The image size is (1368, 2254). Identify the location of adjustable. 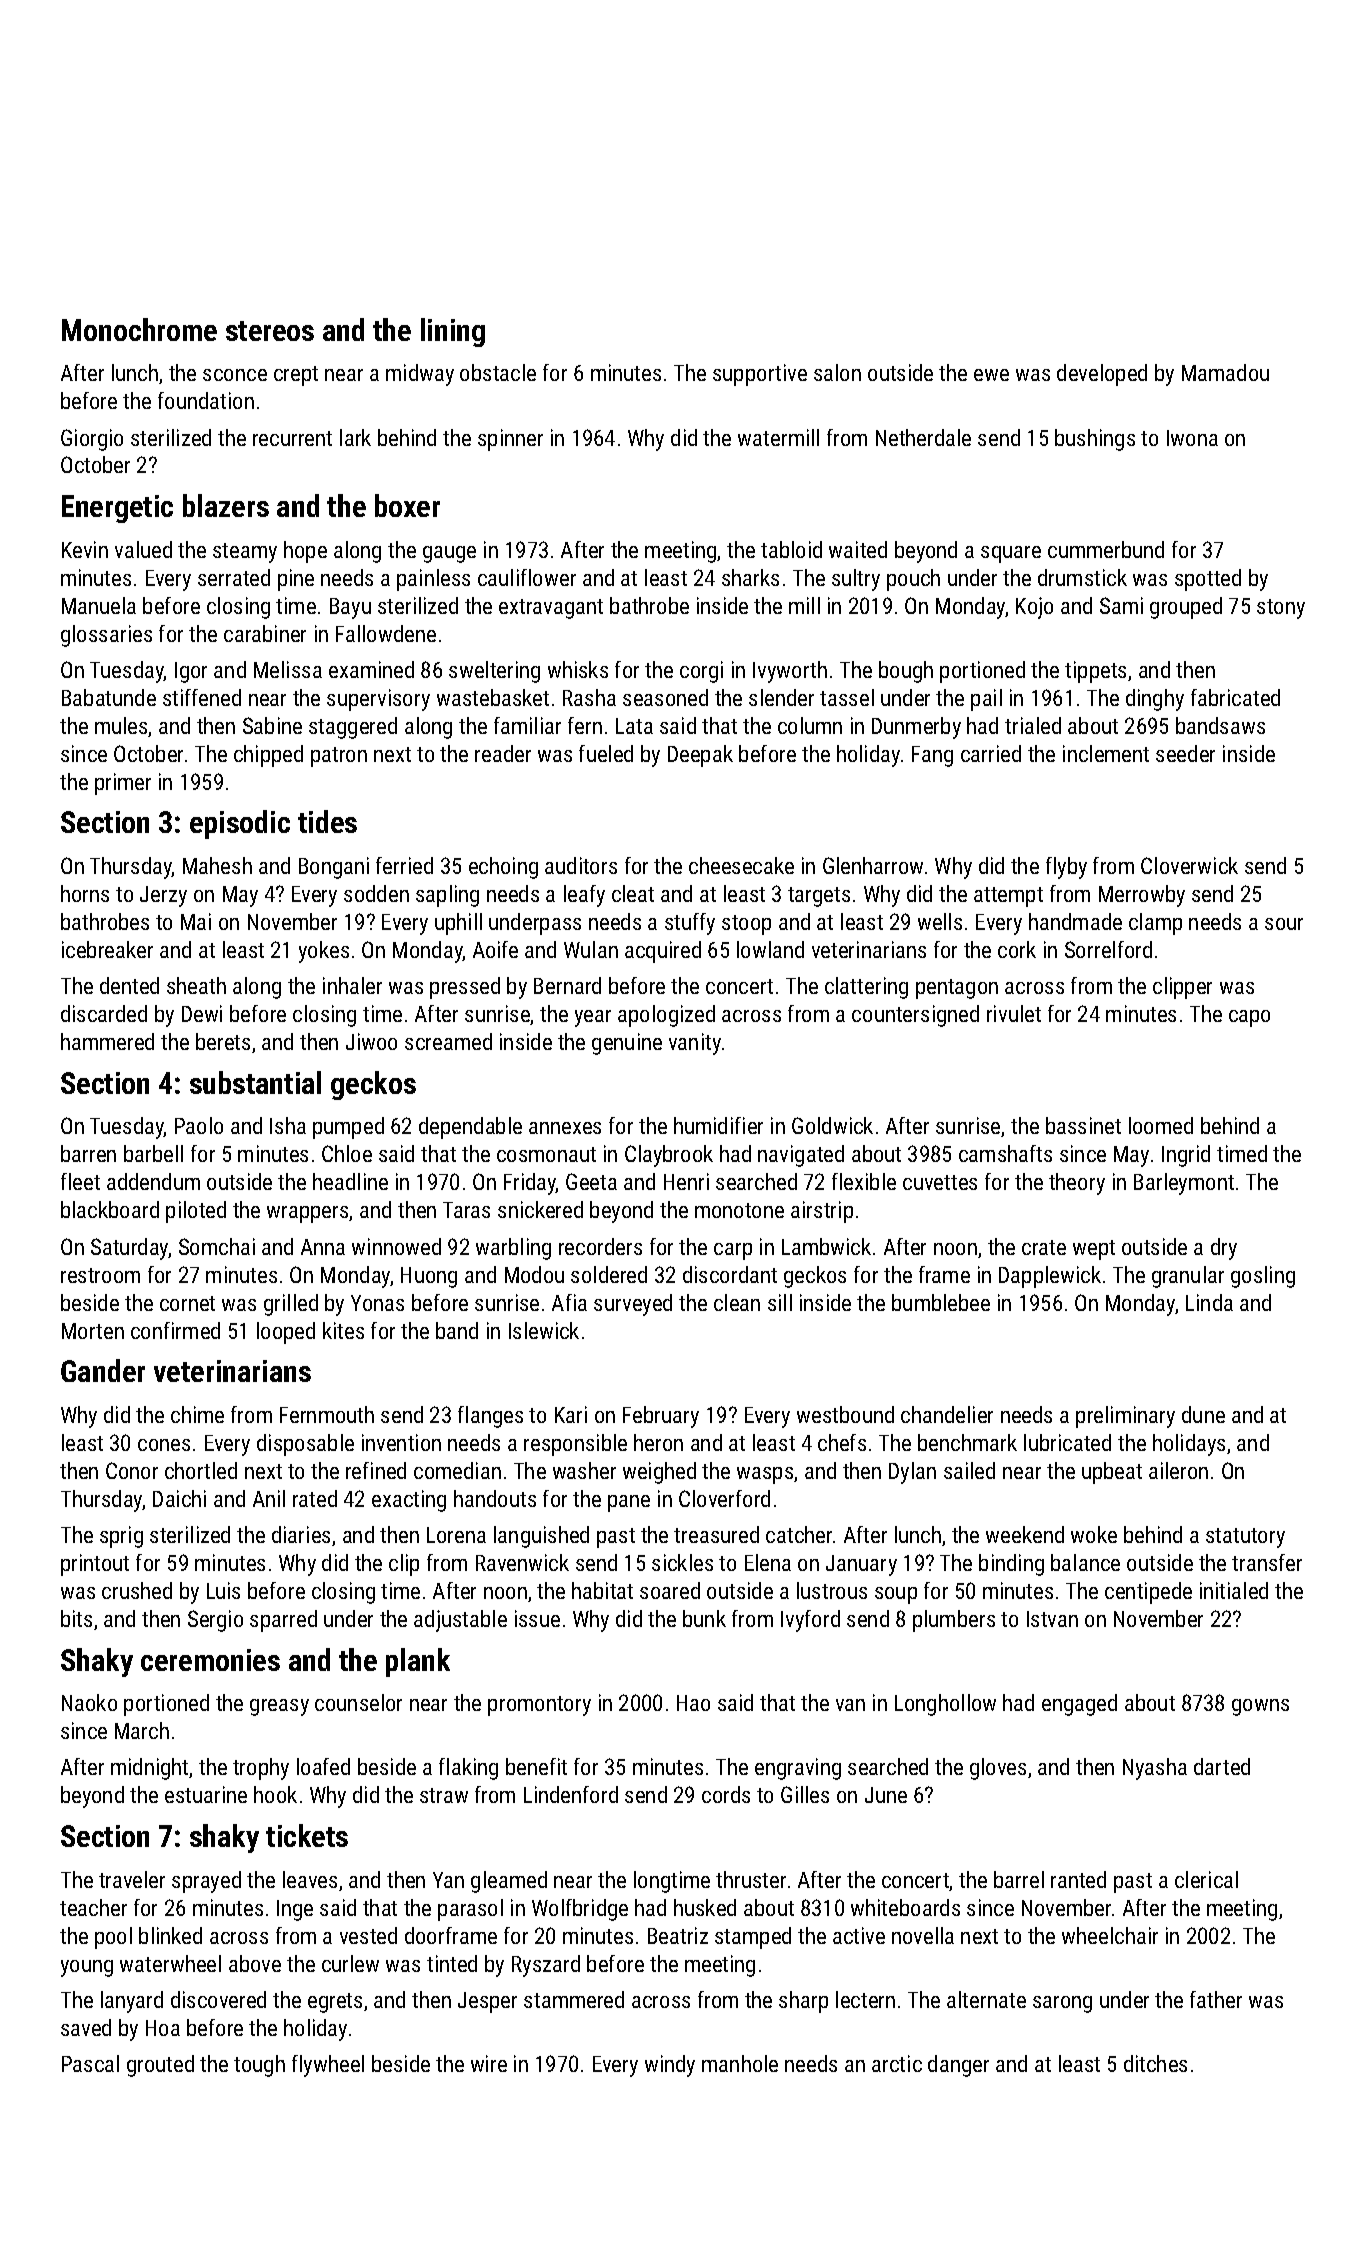
(460, 1621).
